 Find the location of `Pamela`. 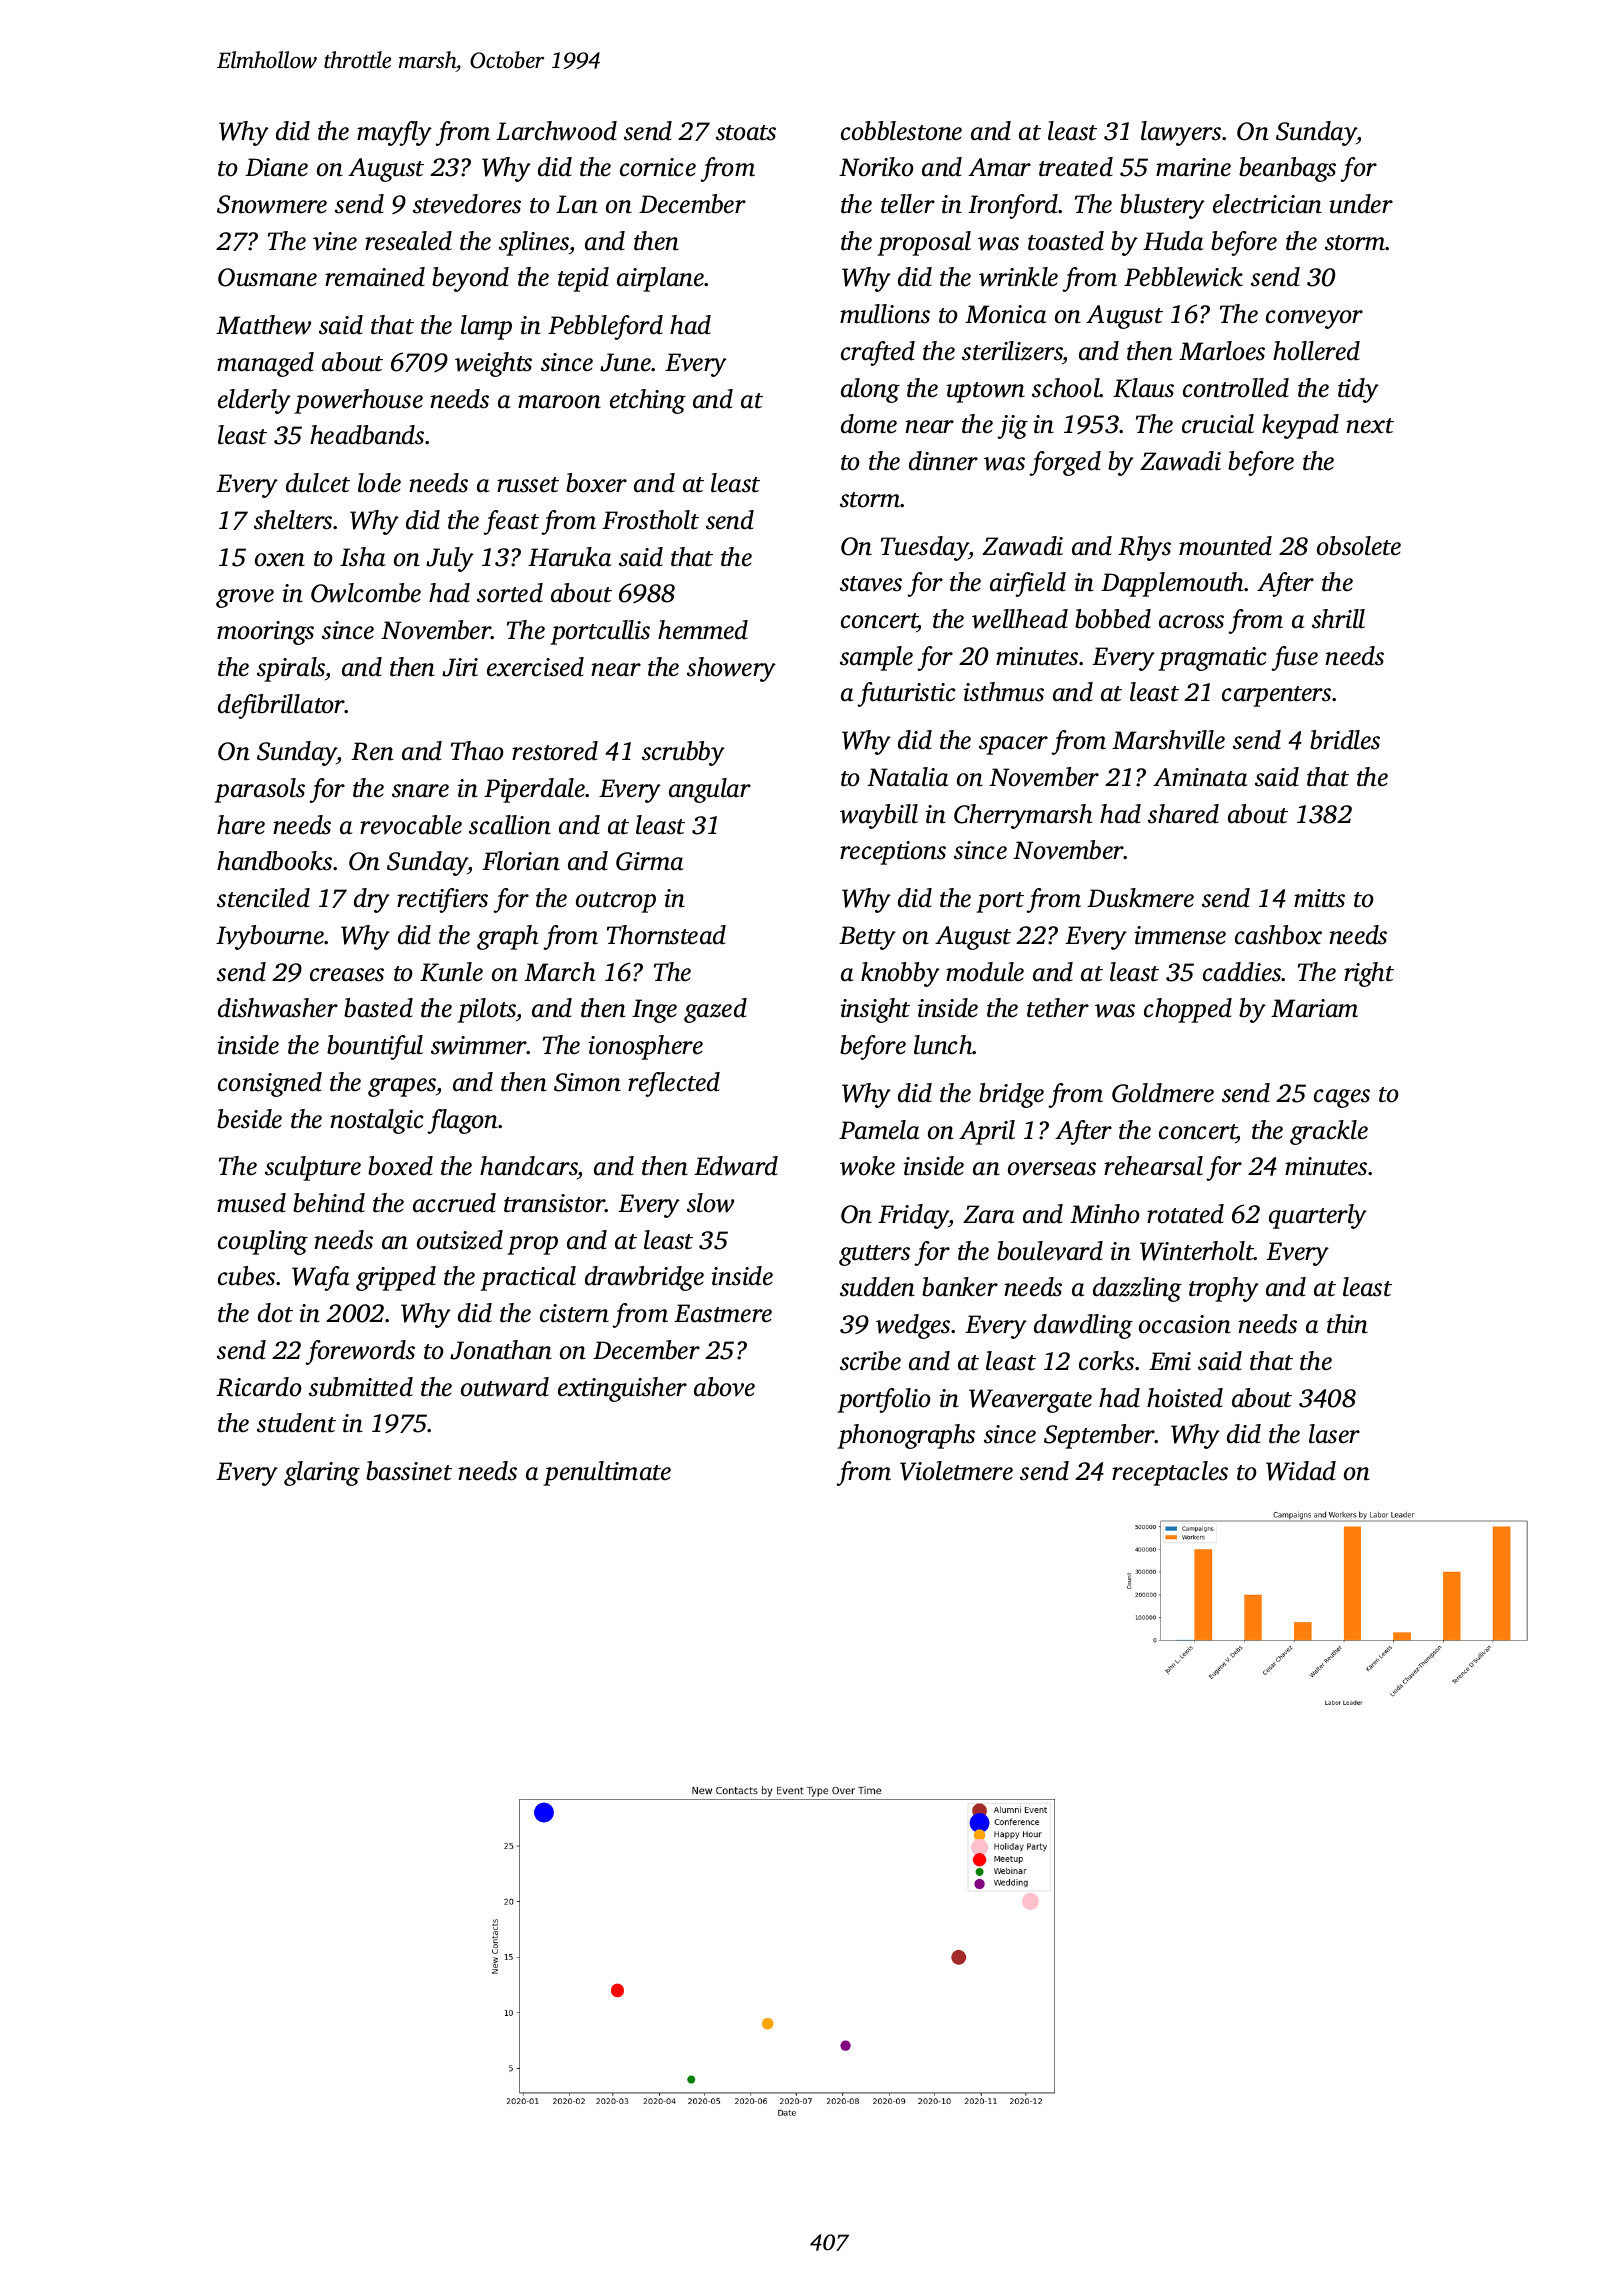

Pamela is located at coordinates (879, 1130).
